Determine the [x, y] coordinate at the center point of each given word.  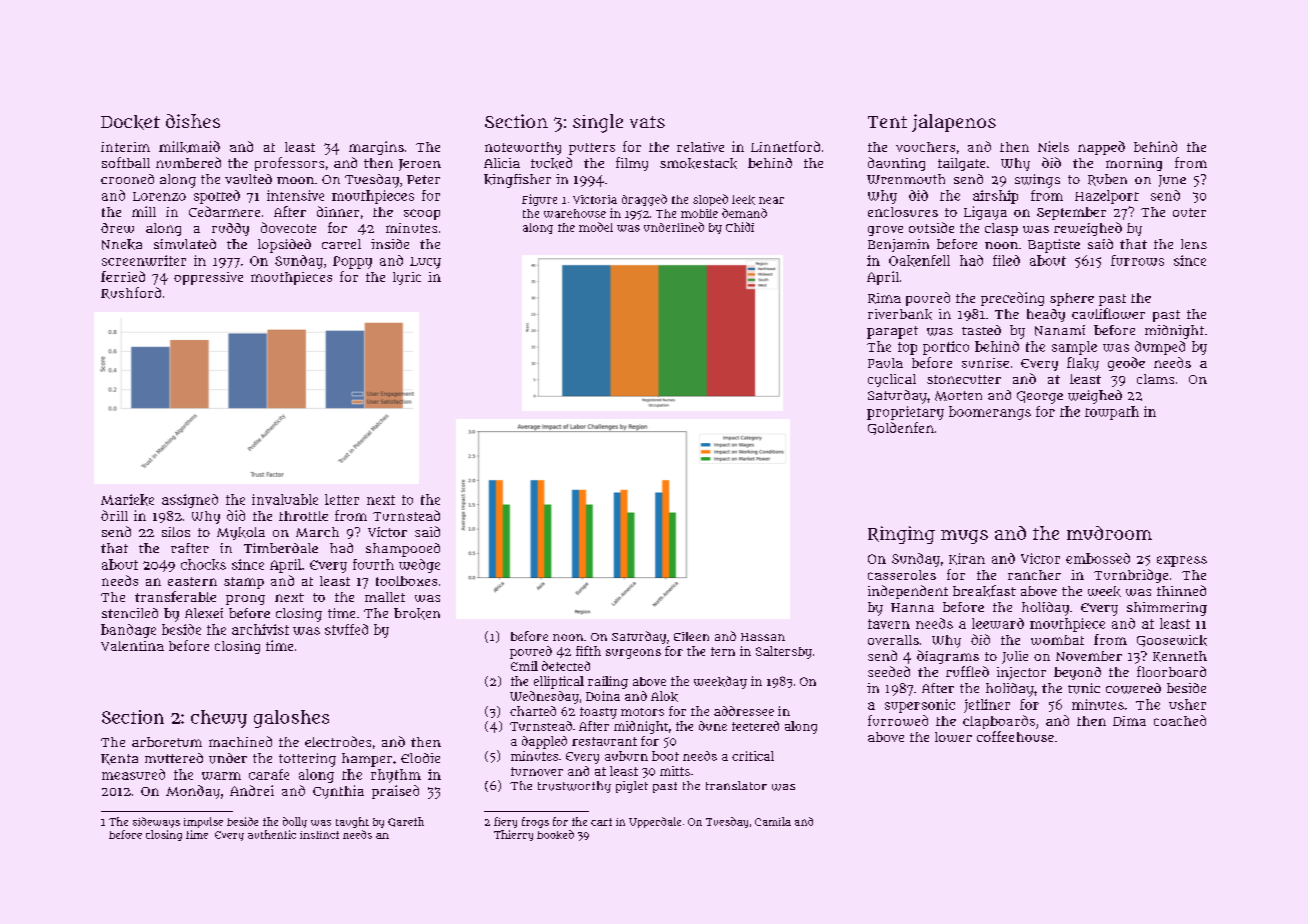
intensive [295, 195]
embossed [1098, 558]
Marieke [127, 500]
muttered [174, 758]
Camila [773, 821]
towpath [1112, 413]
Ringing [901, 535]
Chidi [740, 227]
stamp [244, 583]
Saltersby [784, 652]
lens [1194, 244]
